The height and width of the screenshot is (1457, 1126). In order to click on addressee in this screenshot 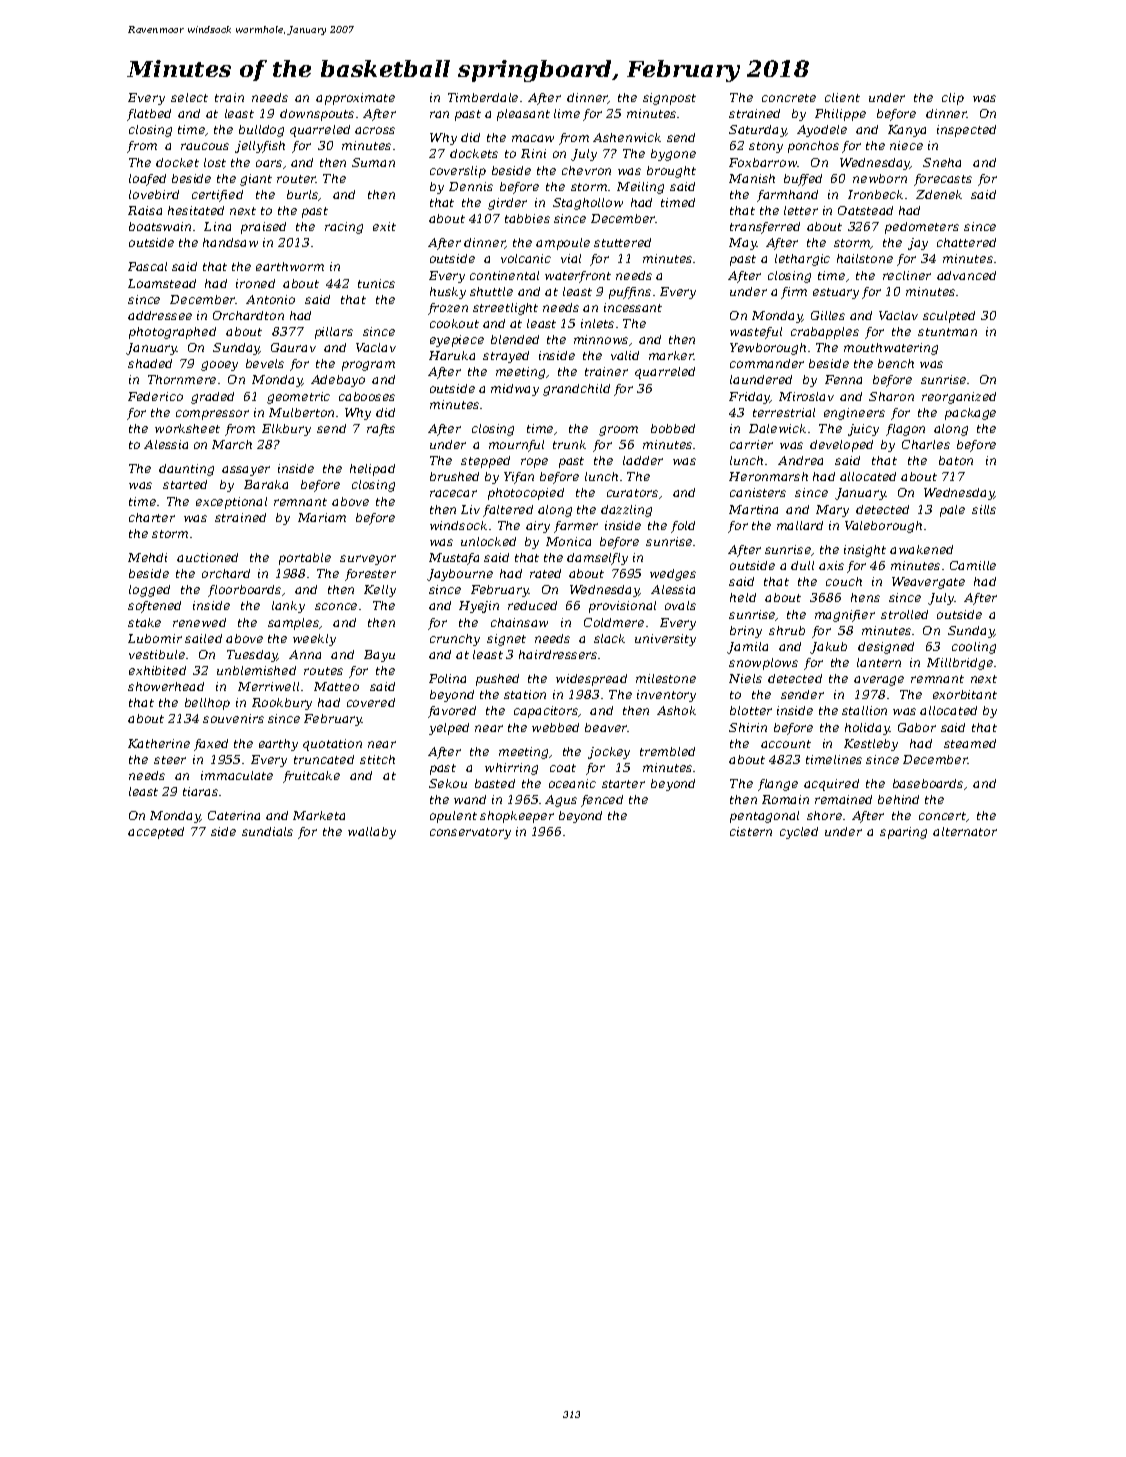, I will do `click(160, 315)`.
